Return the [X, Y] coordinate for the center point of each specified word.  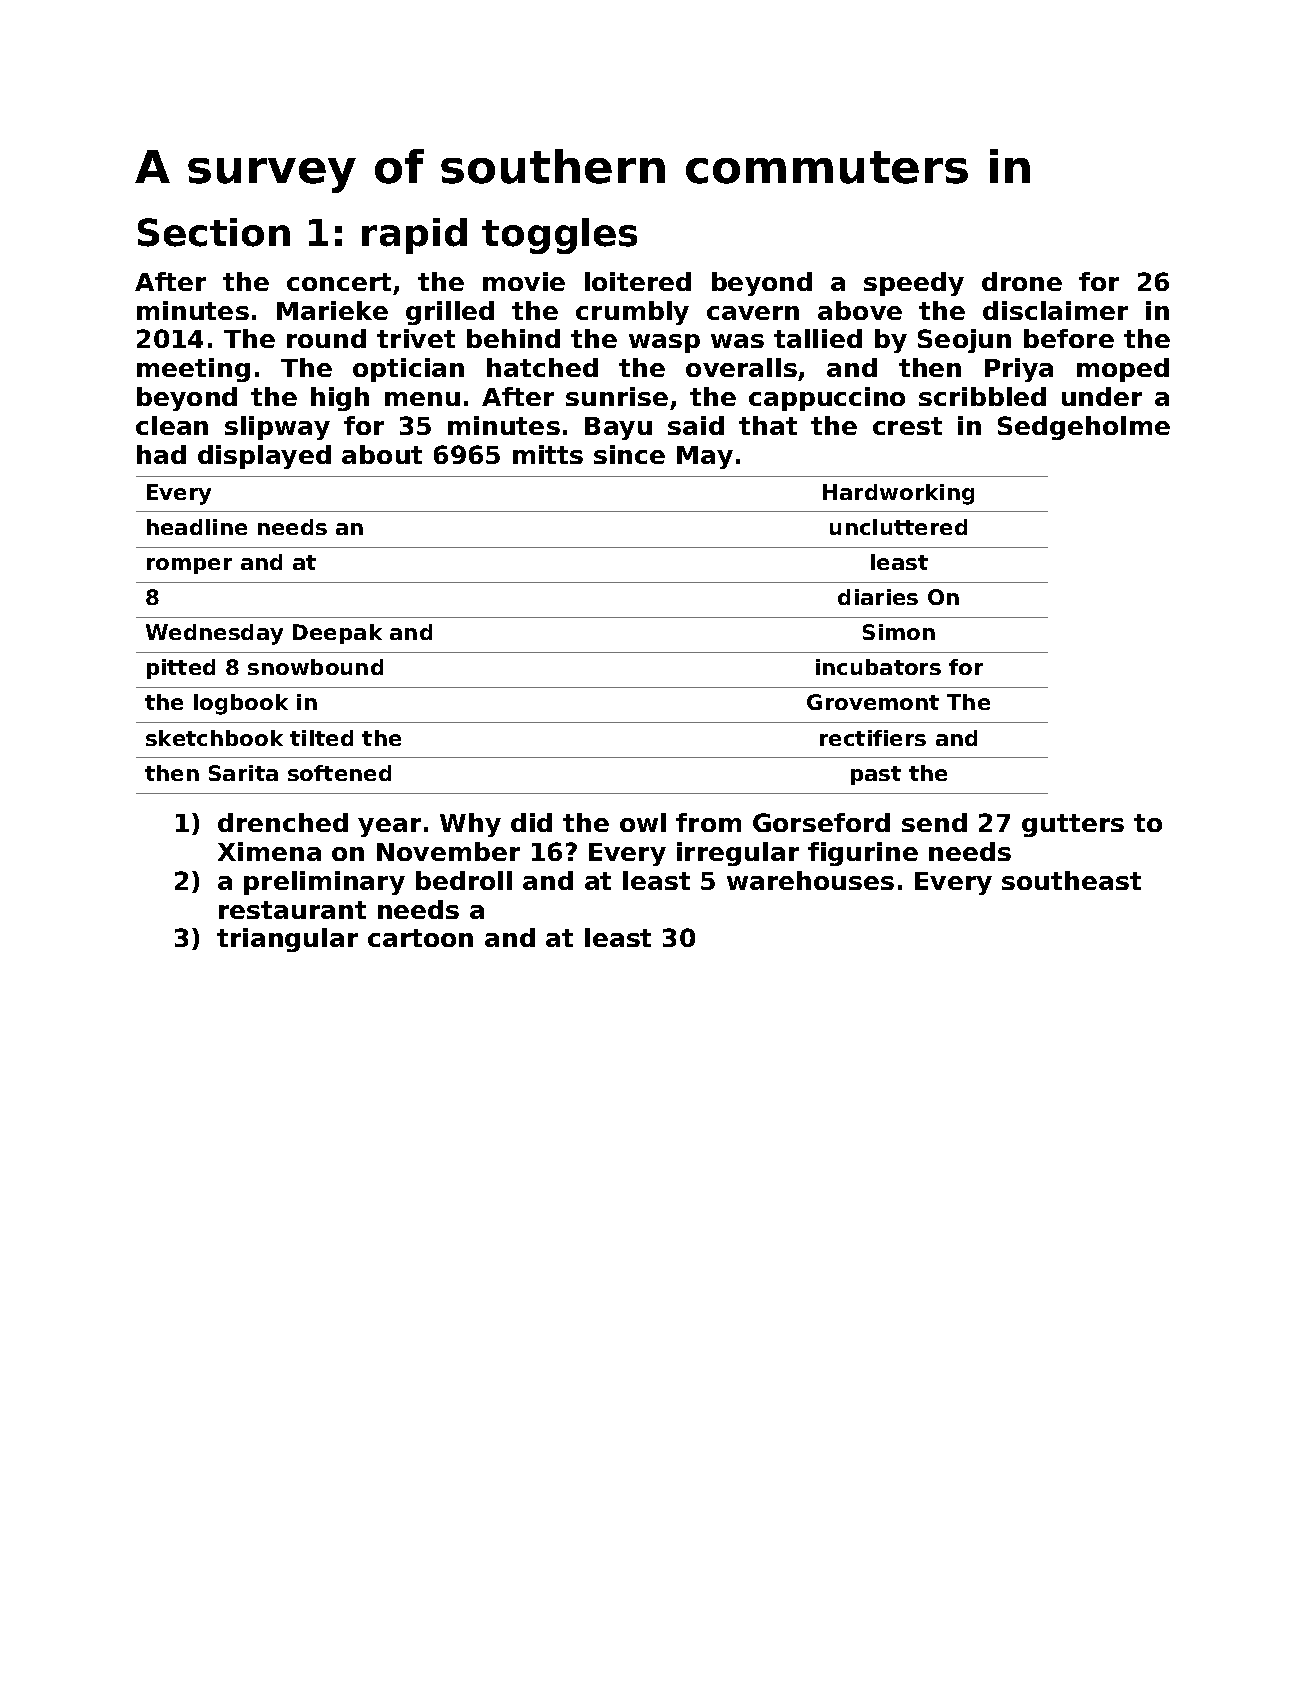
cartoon [420, 938]
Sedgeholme [1084, 428]
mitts [548, 454]
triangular [287, 940]
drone [1022, 281]
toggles [559, 236]
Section [214, 232]
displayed [264, 457]
